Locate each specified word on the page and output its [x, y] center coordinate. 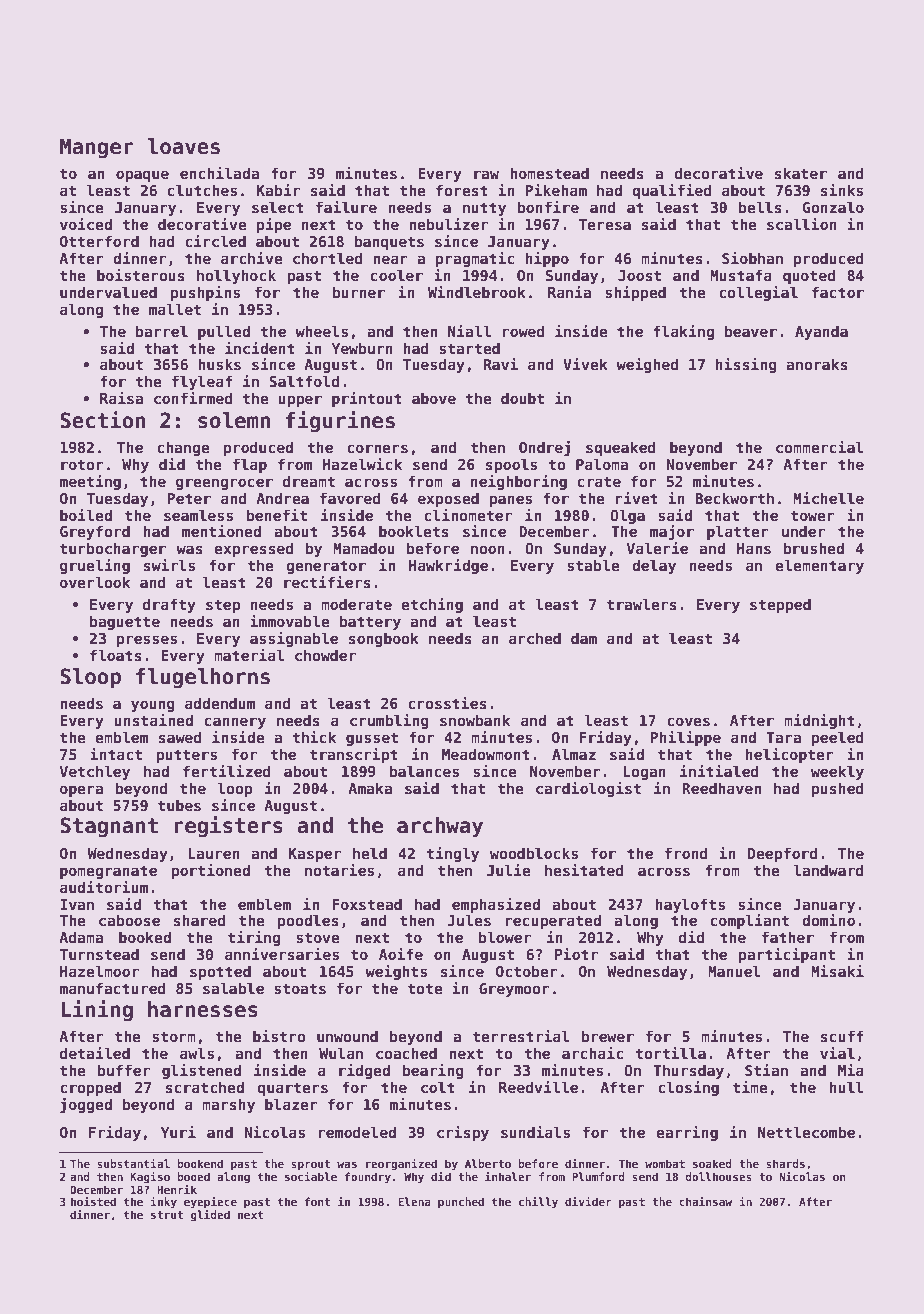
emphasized [496, 905]
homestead [549, 173]
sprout [310, 1165]
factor [838, 292]
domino [828, 920]
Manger [97, 148]
